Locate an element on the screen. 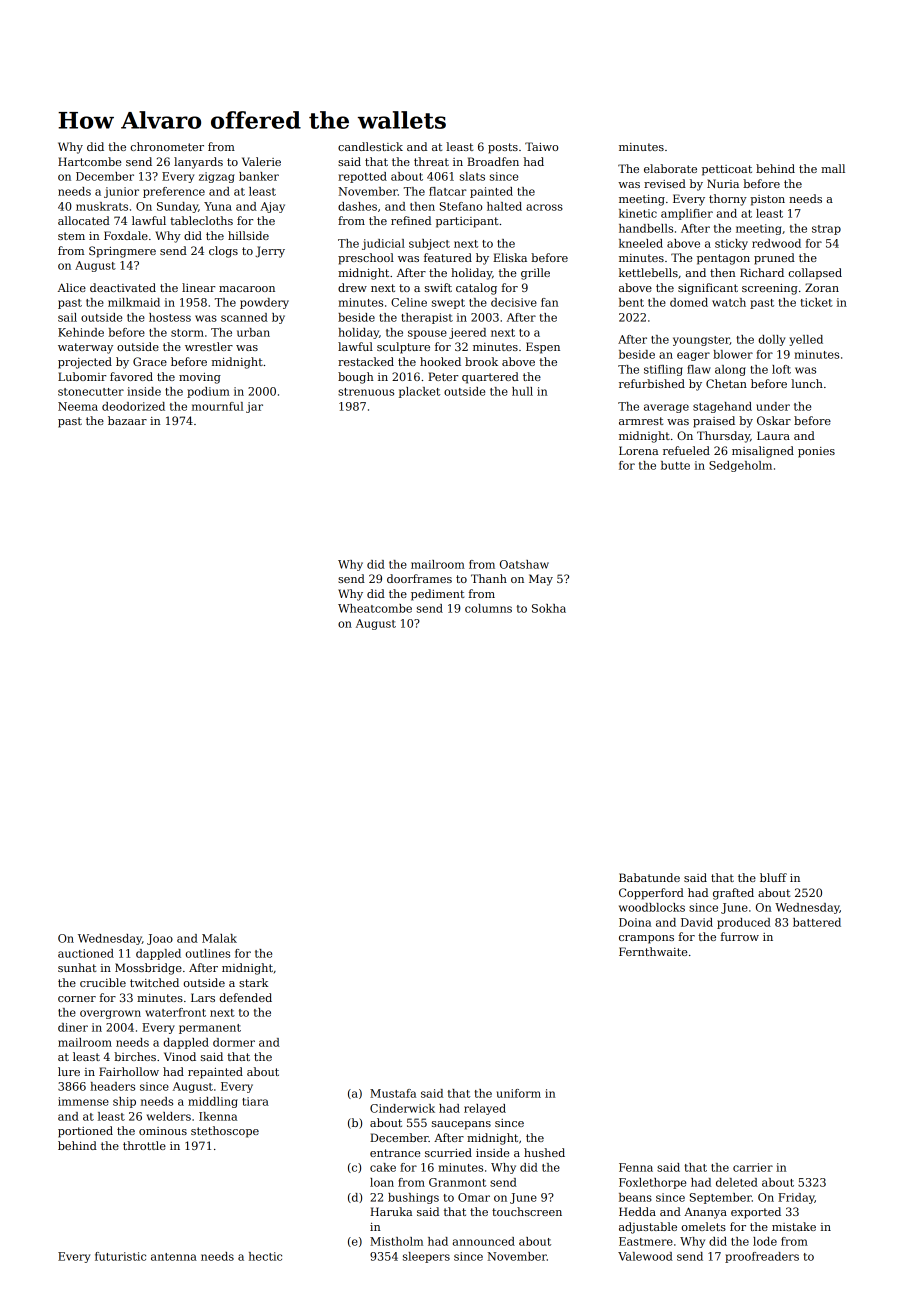 This screenshot has height=1316, width=908. chronometer is located at coordinates (167, 146).
